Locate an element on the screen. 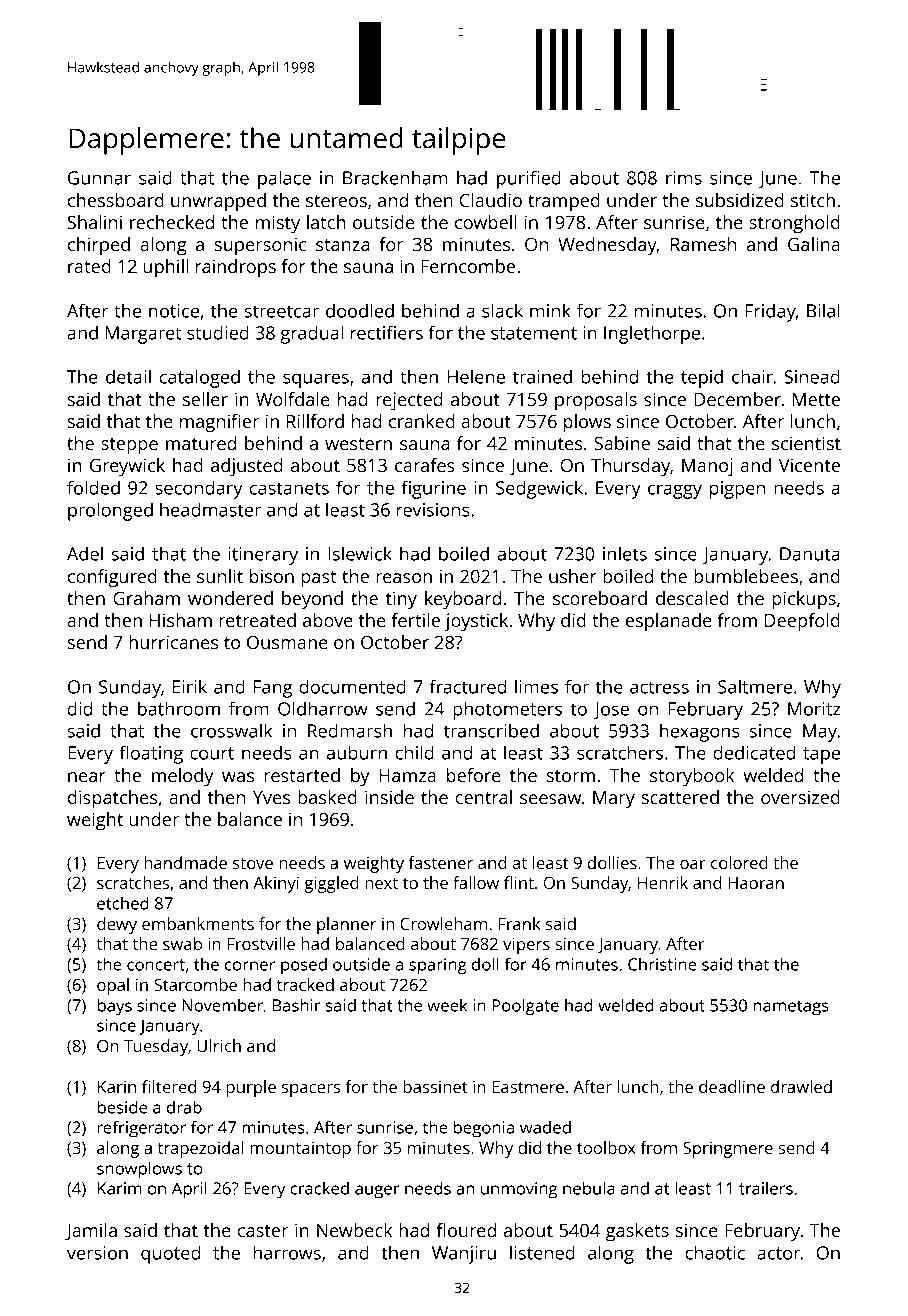  Jose is located at coordinates (611, 710).
